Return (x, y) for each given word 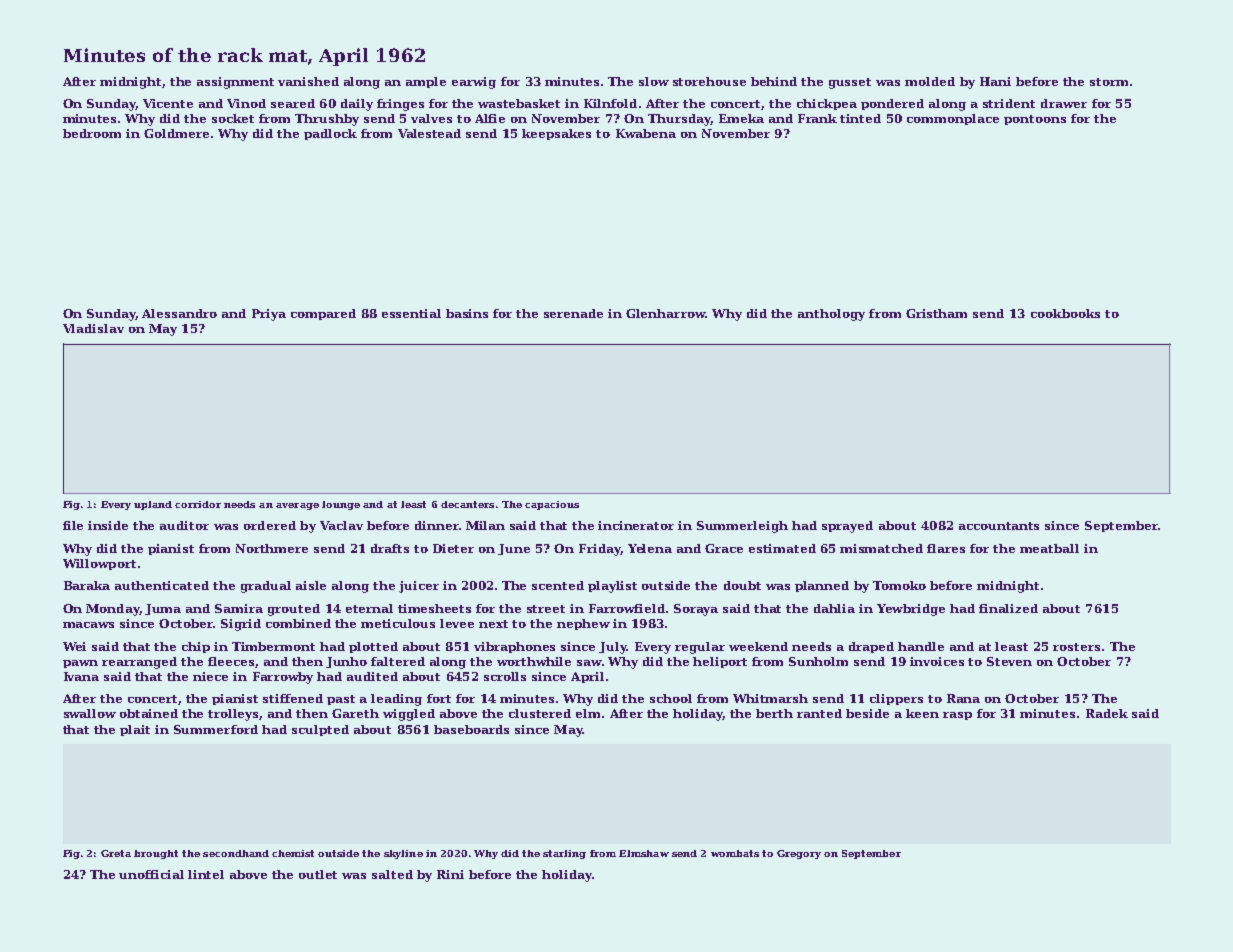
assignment (235, 83)
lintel (206, 874)
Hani (995, 81)
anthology (831, 315)
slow (654, 81)
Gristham (936, 313)
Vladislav (93, 328)
